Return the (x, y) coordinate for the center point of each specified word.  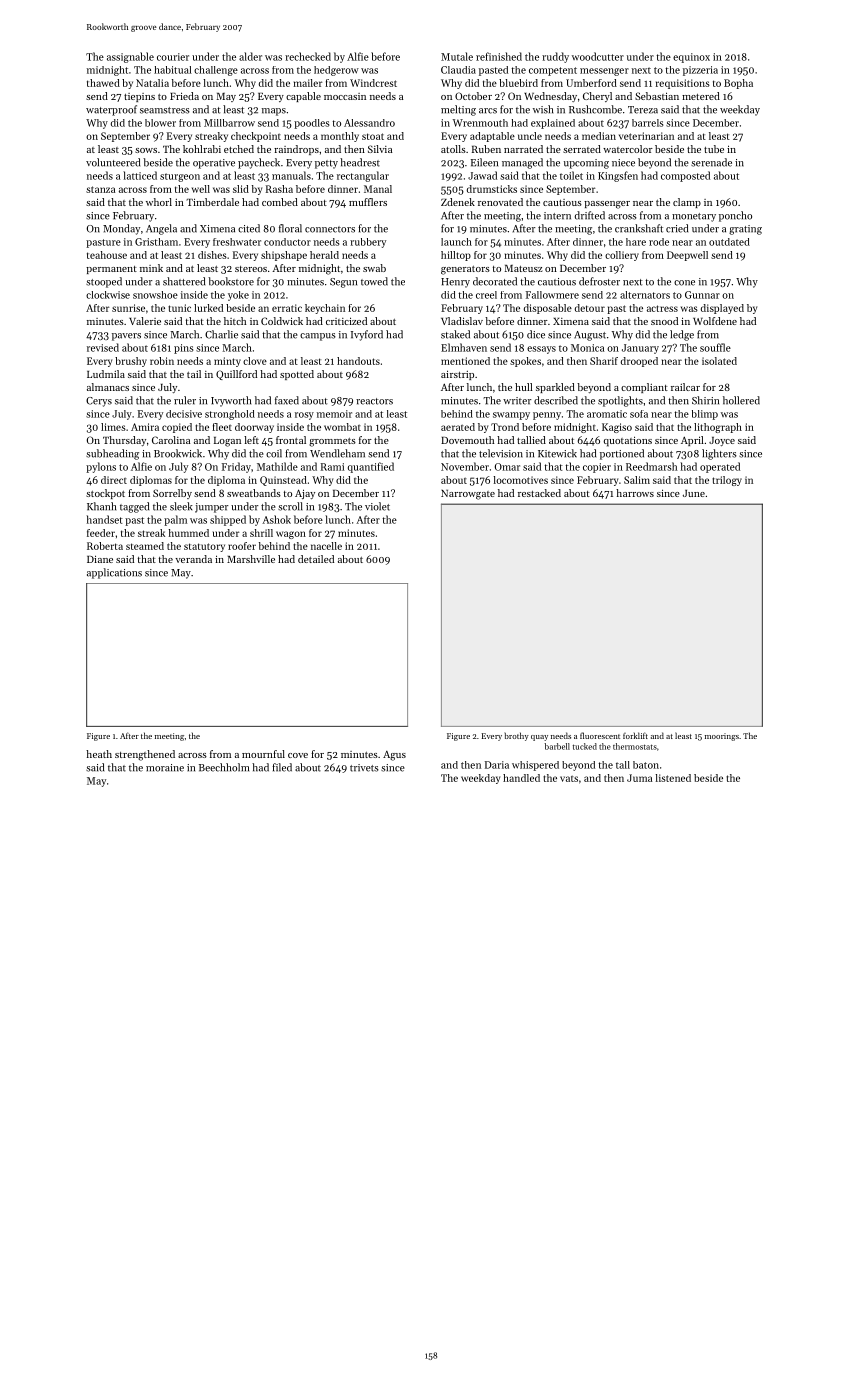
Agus (394, 756)
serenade (711, 162)
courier (173, 57)
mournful (263, 754)
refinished (499, 56)
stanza (100, 189)
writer (517, 401)
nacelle (326, 546)
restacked (539, 493)
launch (456, 242)
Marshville (251, 559)
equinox (691, 58)
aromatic (607, 414)
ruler (185, 400)
